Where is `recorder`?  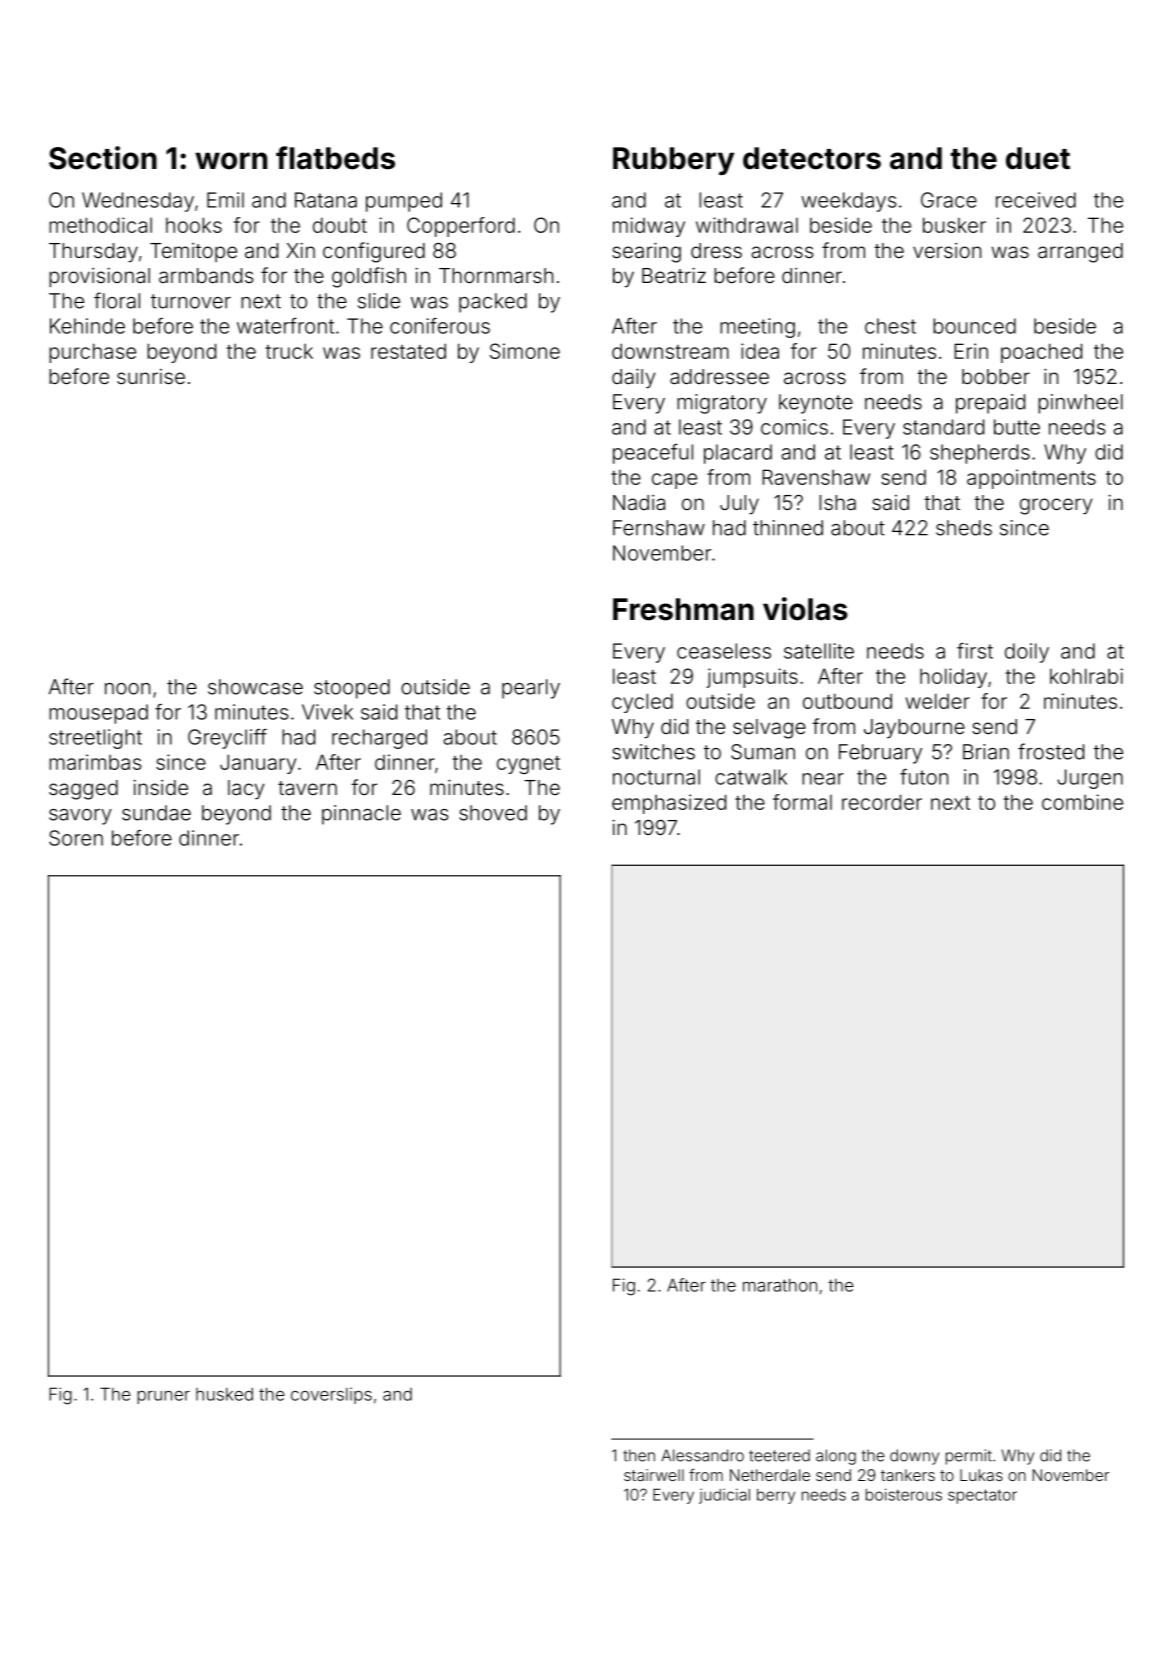
recorder is located at coordinates (882, 802).
